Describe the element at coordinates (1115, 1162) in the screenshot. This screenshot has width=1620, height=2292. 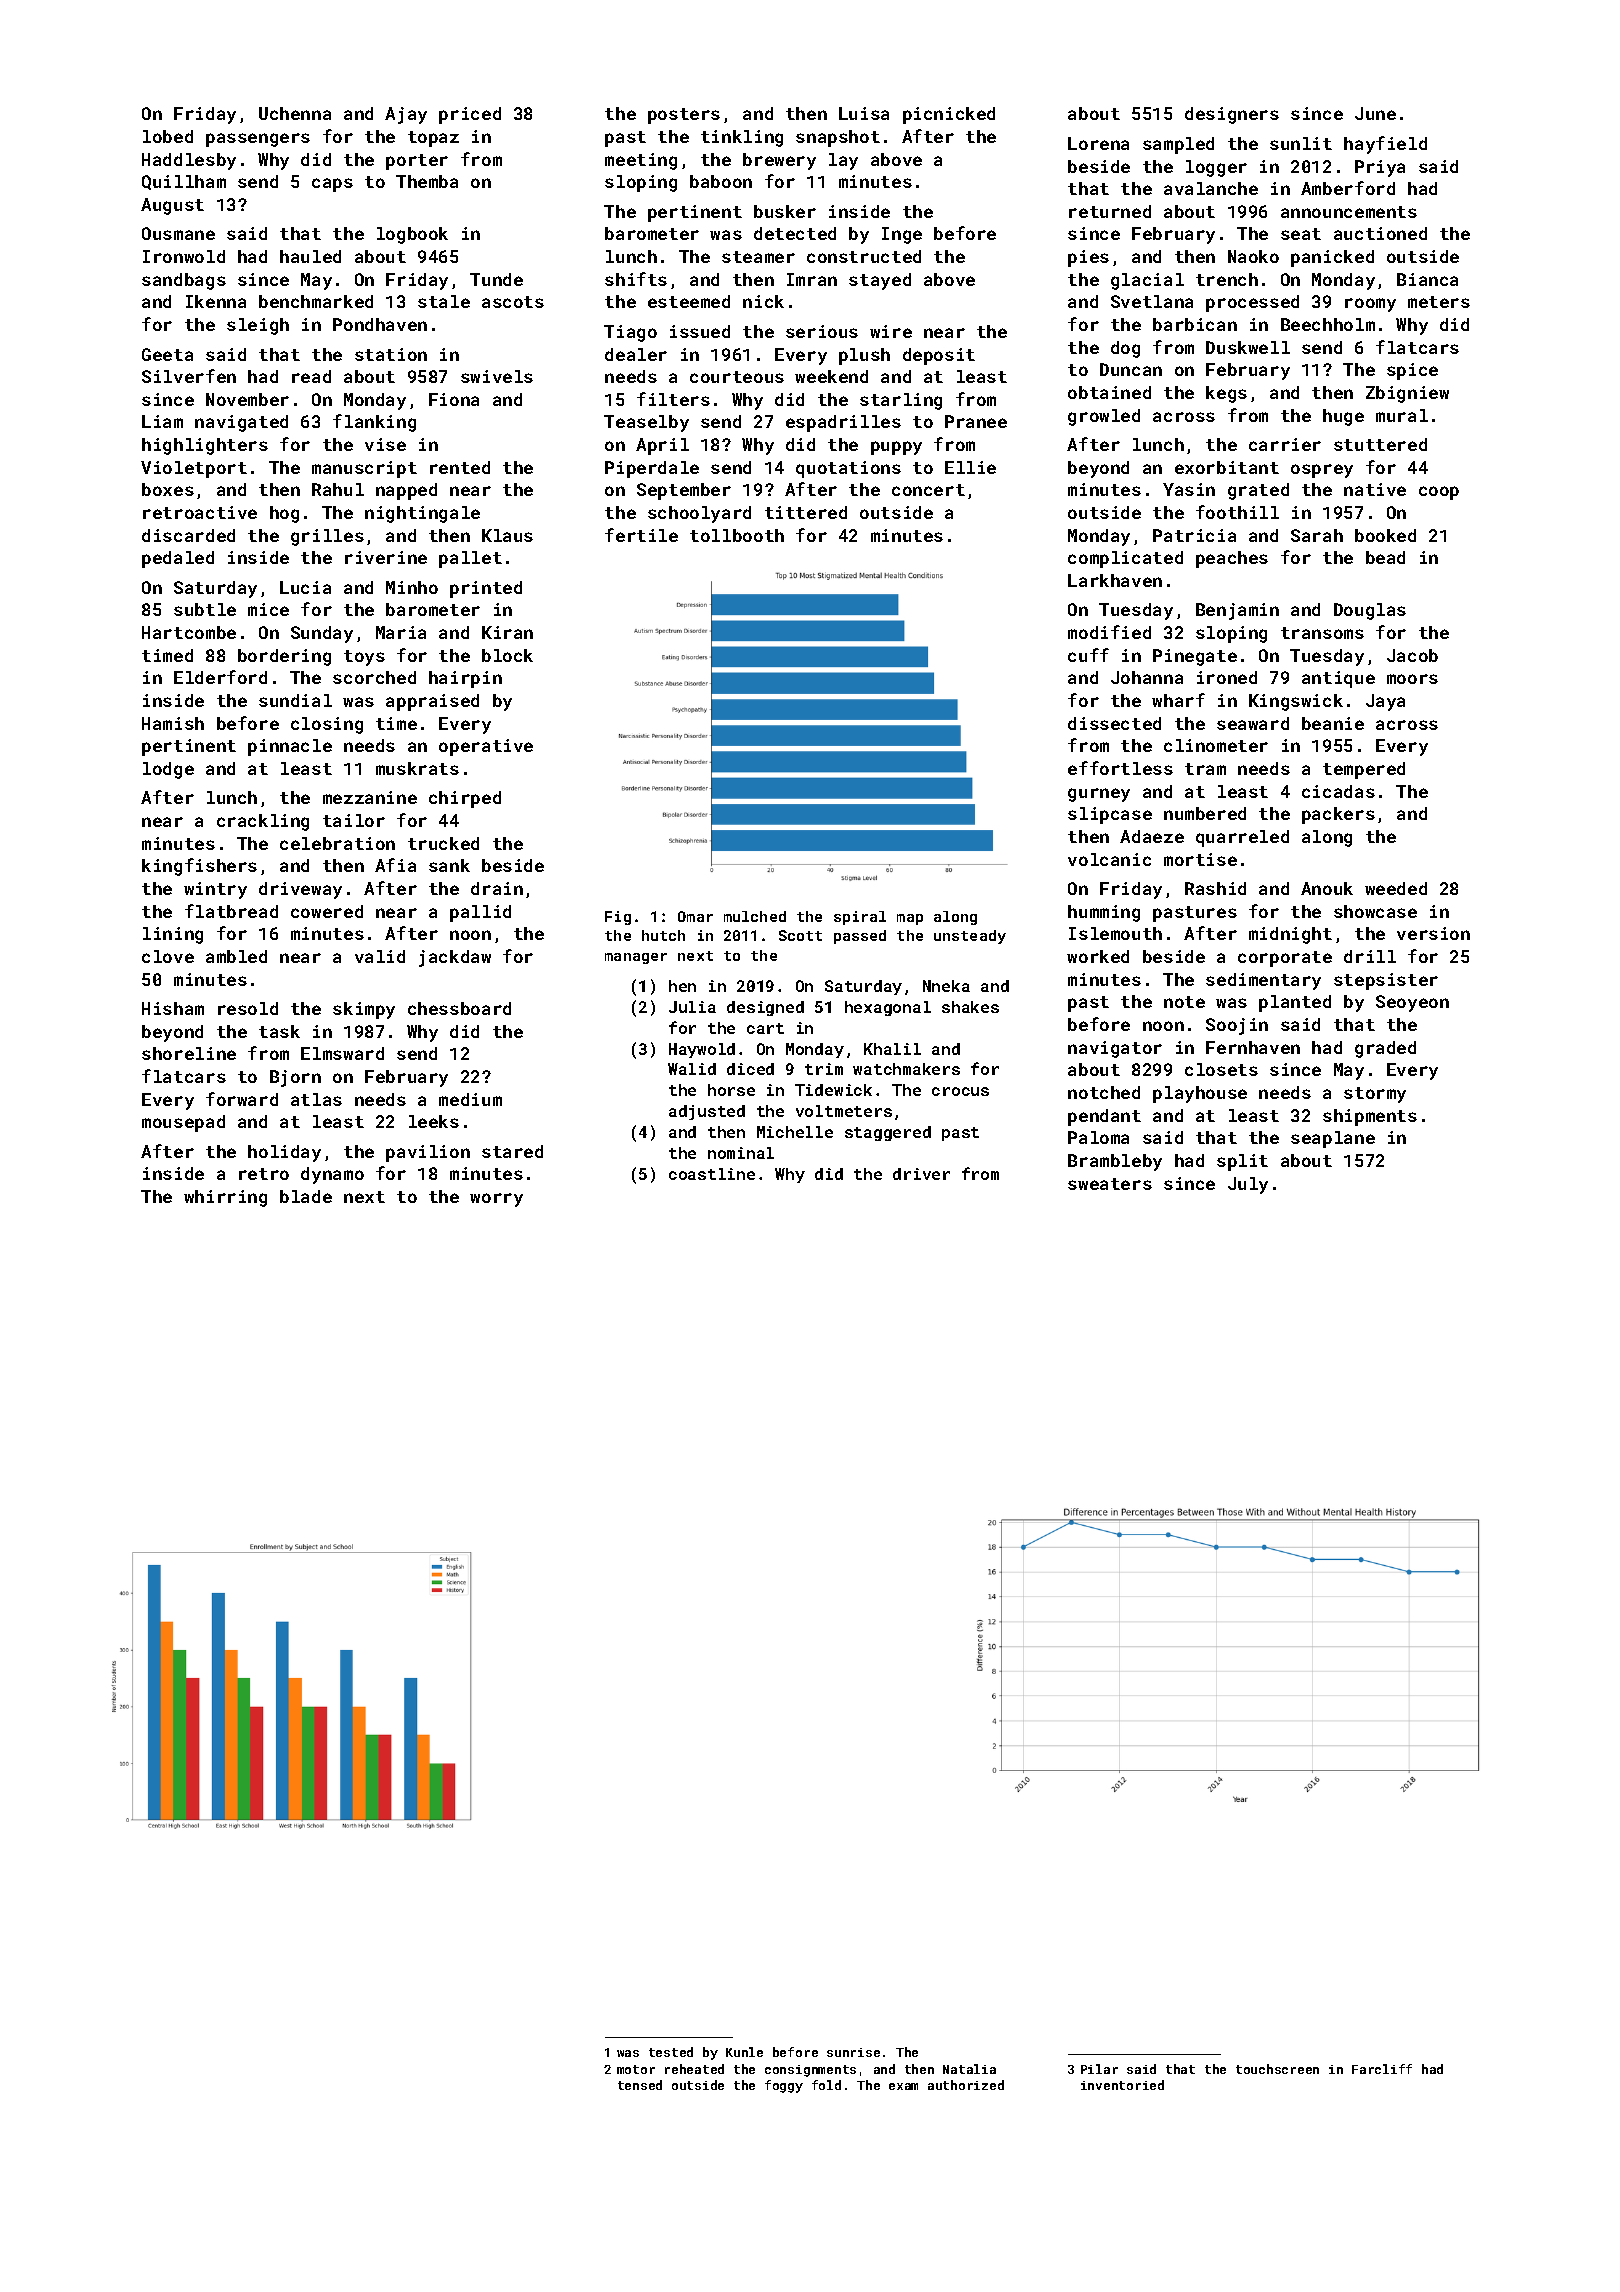
I see `Brambleby` at that location.
